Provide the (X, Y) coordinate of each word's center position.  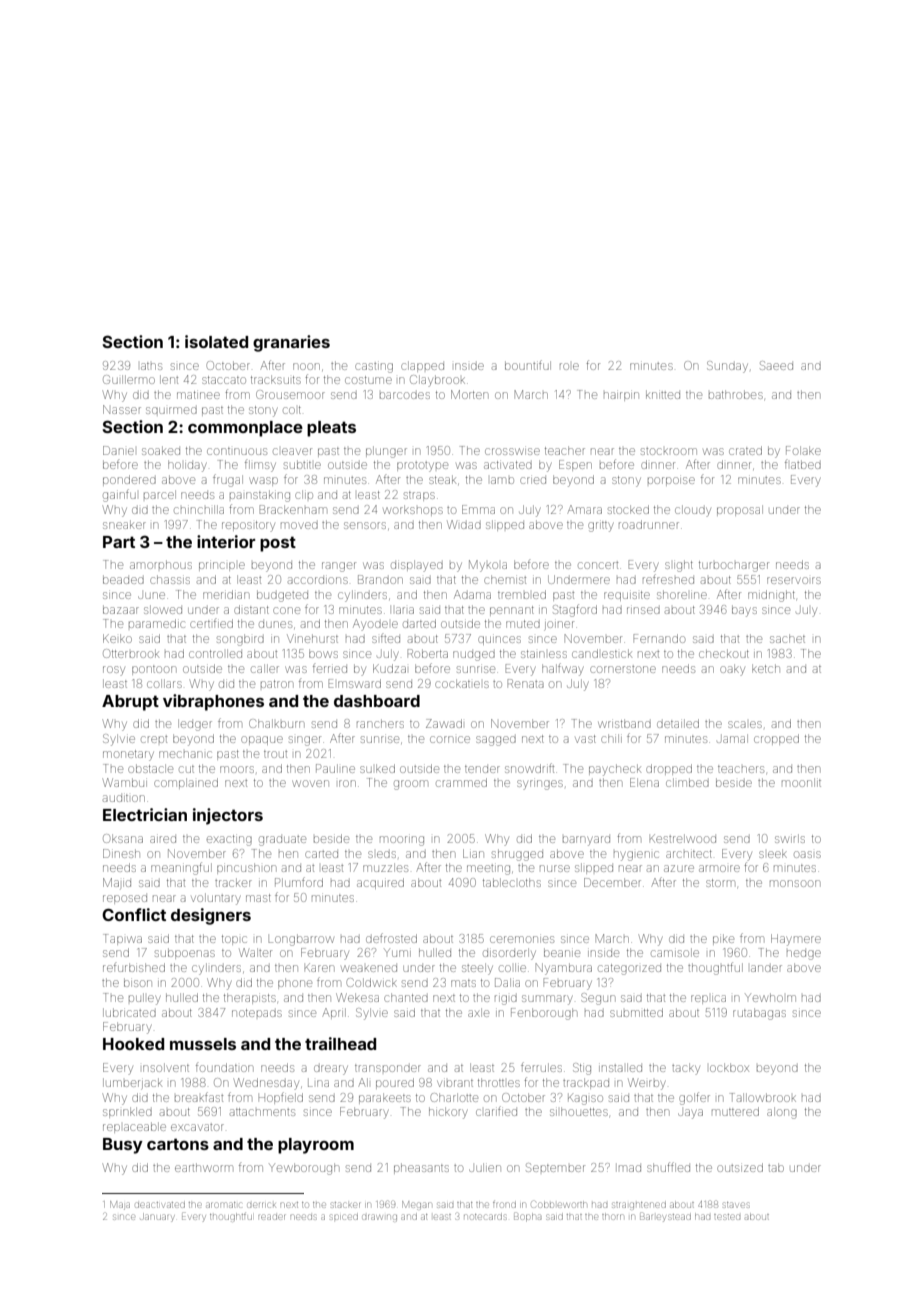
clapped (422, 366)
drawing (379, 1218)
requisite (627, 596)
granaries (291, 343)
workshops (413, 510)
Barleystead (665, 1217)
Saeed (776, 365)
